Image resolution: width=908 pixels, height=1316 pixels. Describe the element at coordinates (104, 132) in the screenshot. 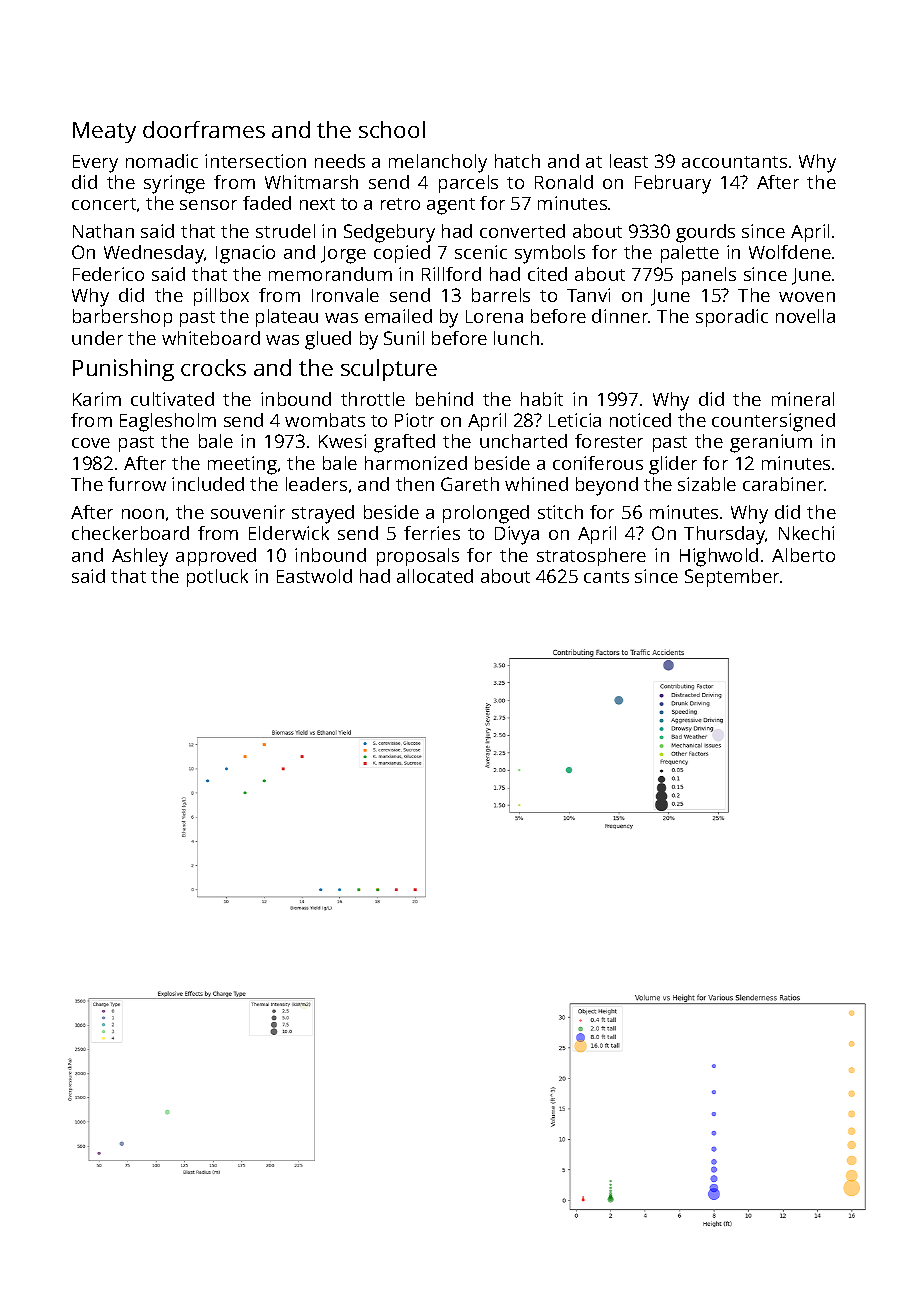

I see `Meaty` at that location.
